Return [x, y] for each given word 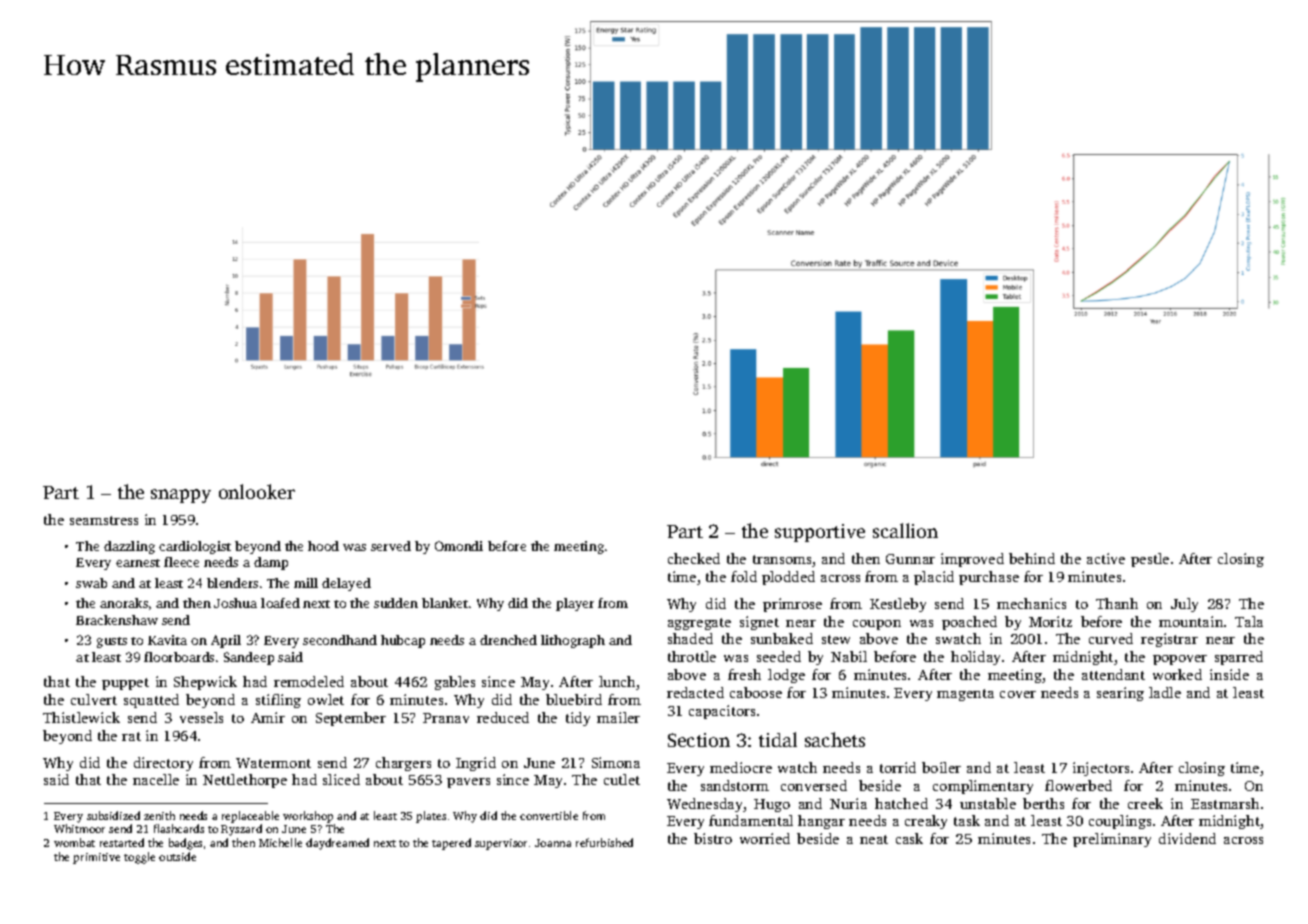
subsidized [113, 815]
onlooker [257, 491]
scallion [905, 530]
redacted [695, 692]
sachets [835, 739]
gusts [112, 642]
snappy [181, 496]
